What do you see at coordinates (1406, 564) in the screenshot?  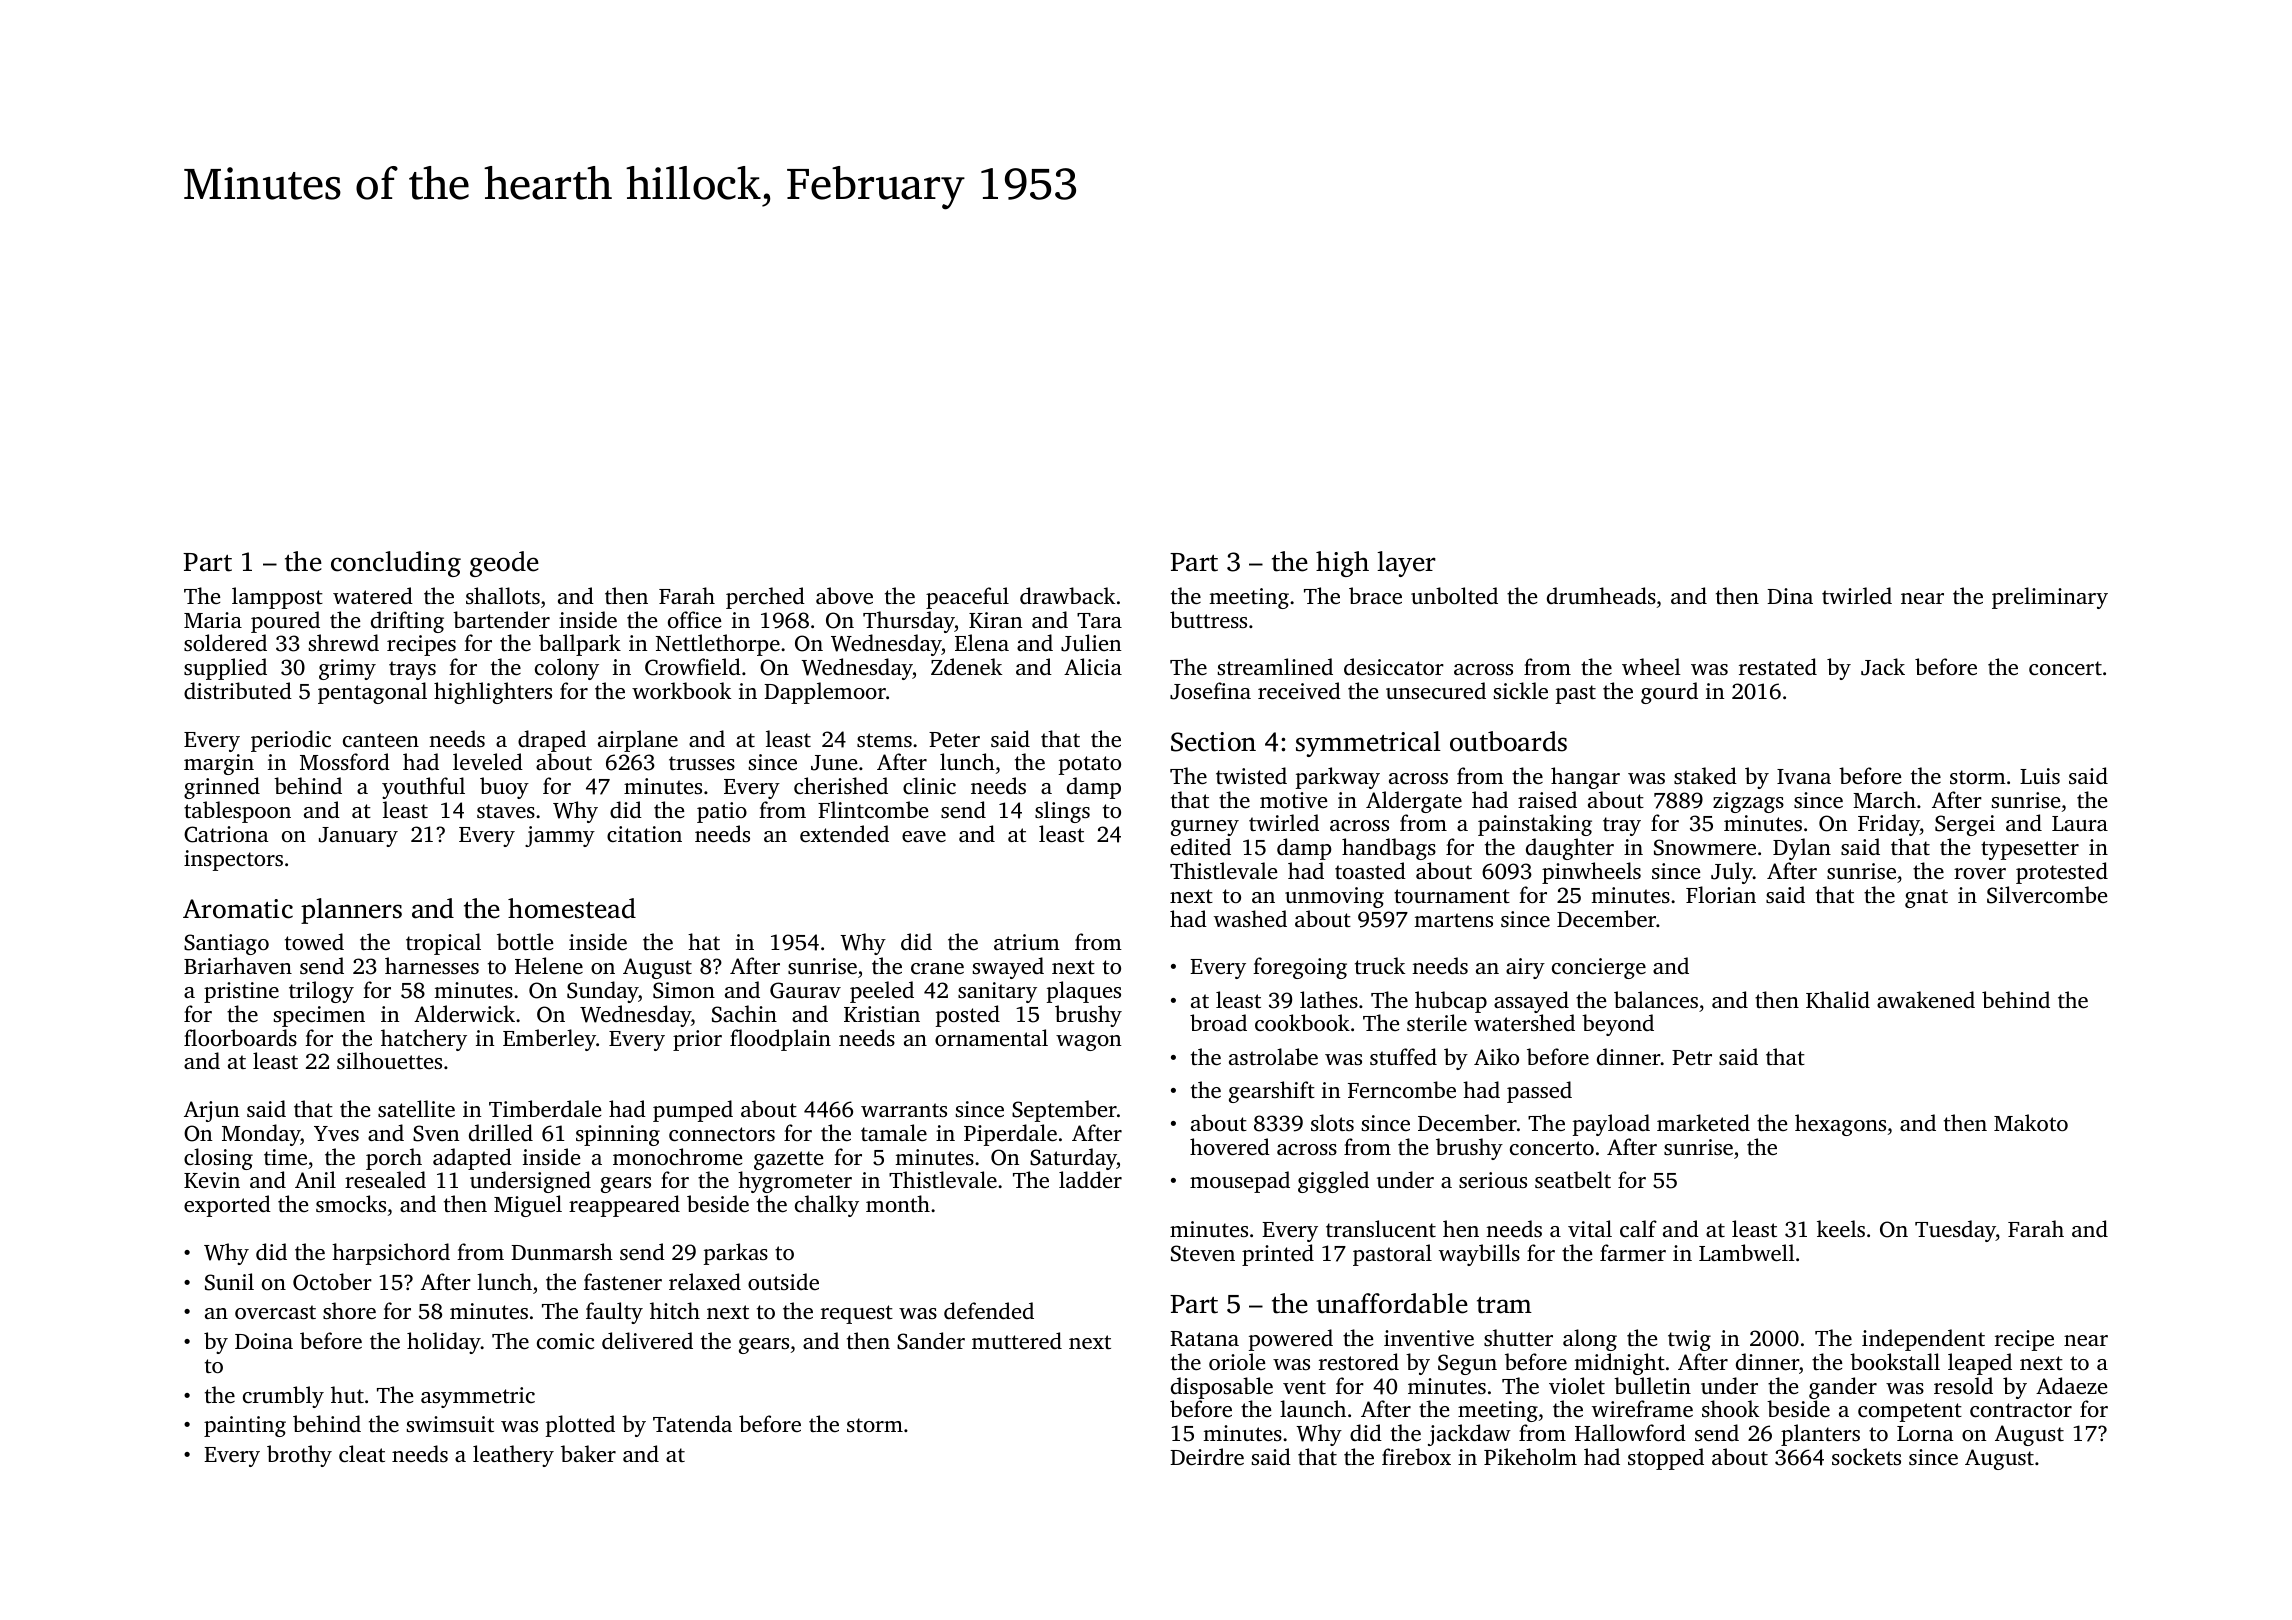 I see `layer` at bounding box center [1406, 564].
